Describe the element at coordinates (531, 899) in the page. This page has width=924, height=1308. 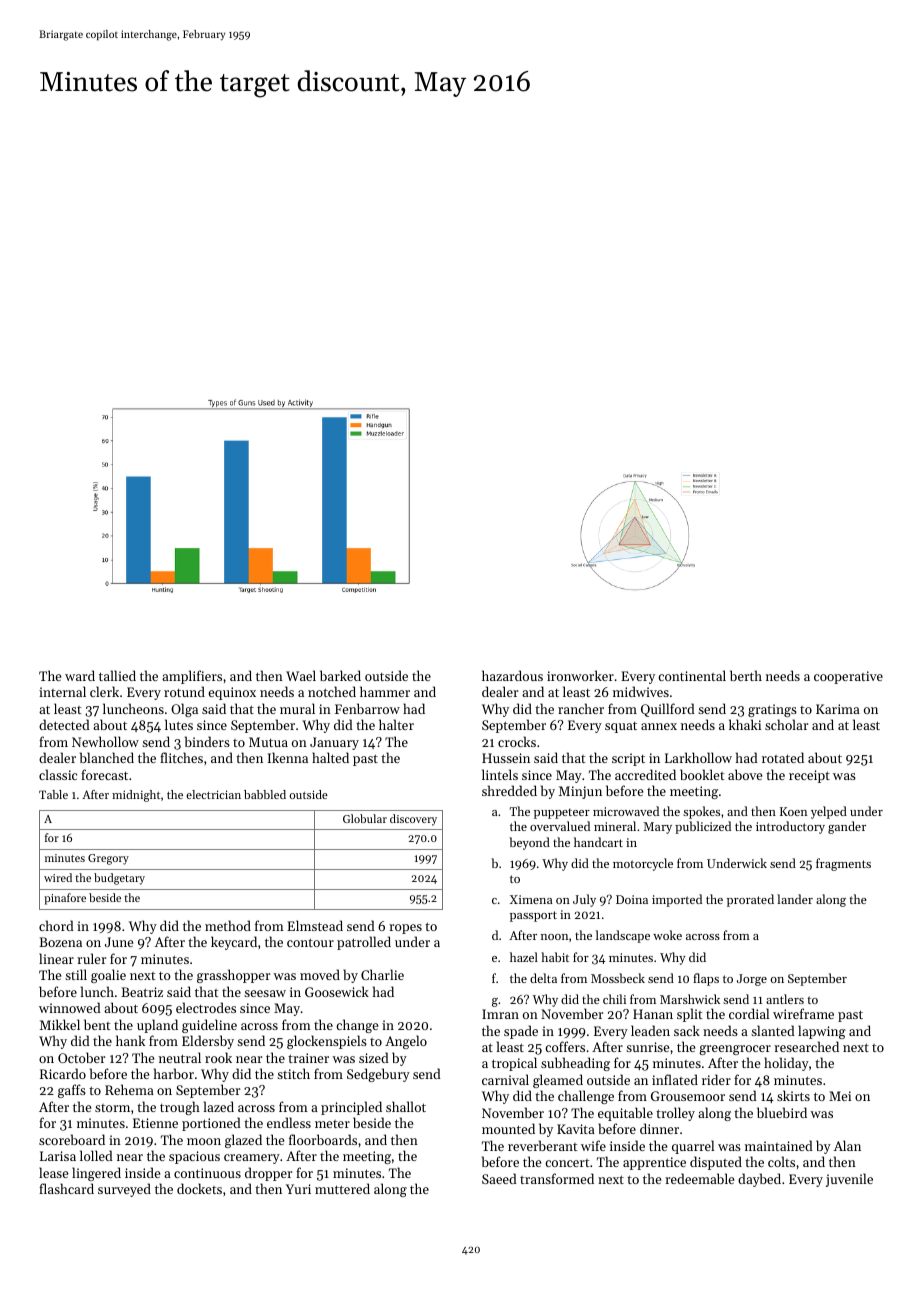
I see `Ximena` at that location.
